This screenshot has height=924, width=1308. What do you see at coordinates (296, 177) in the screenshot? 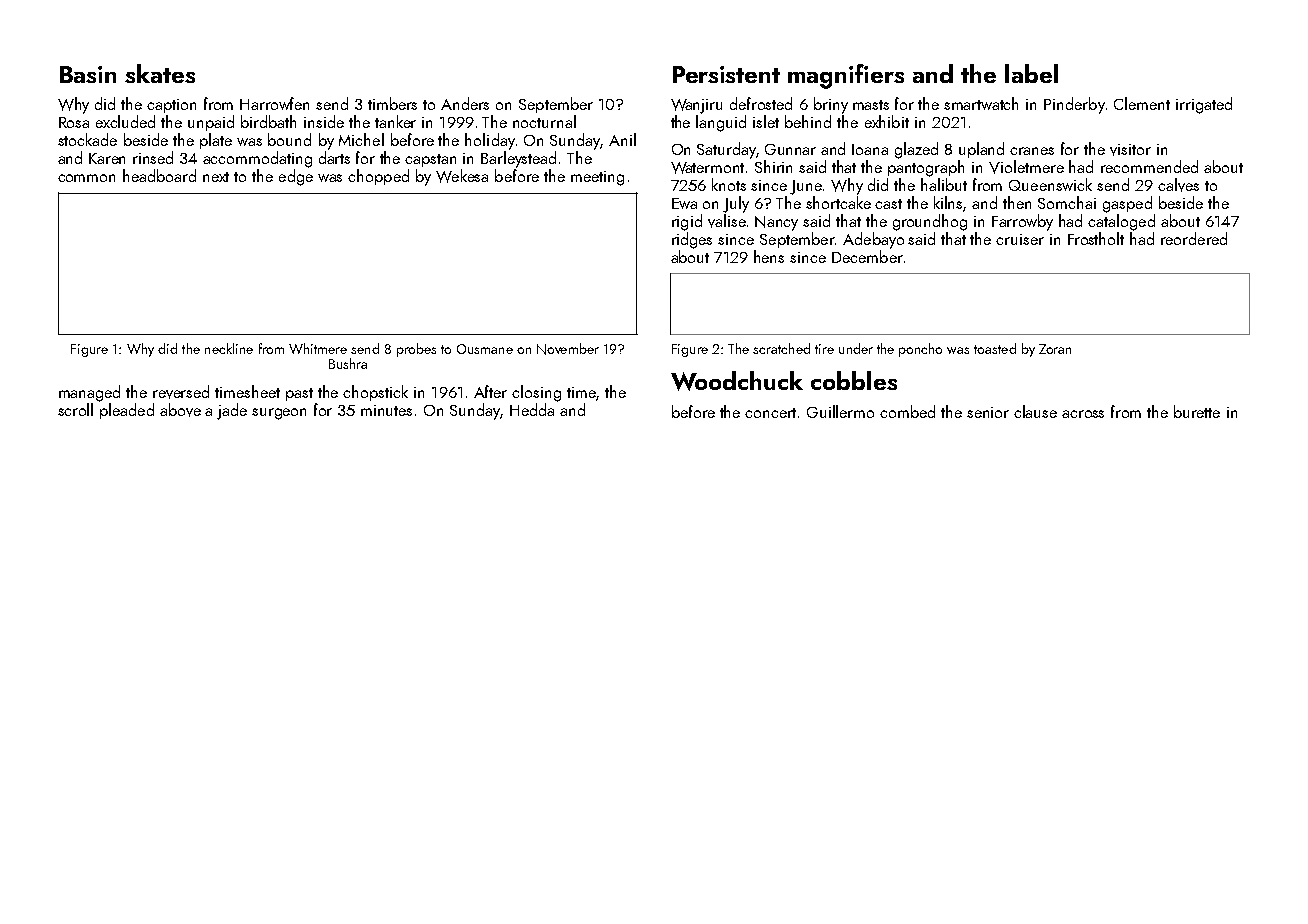
I see `edge` at bounding box center [296, 177].
